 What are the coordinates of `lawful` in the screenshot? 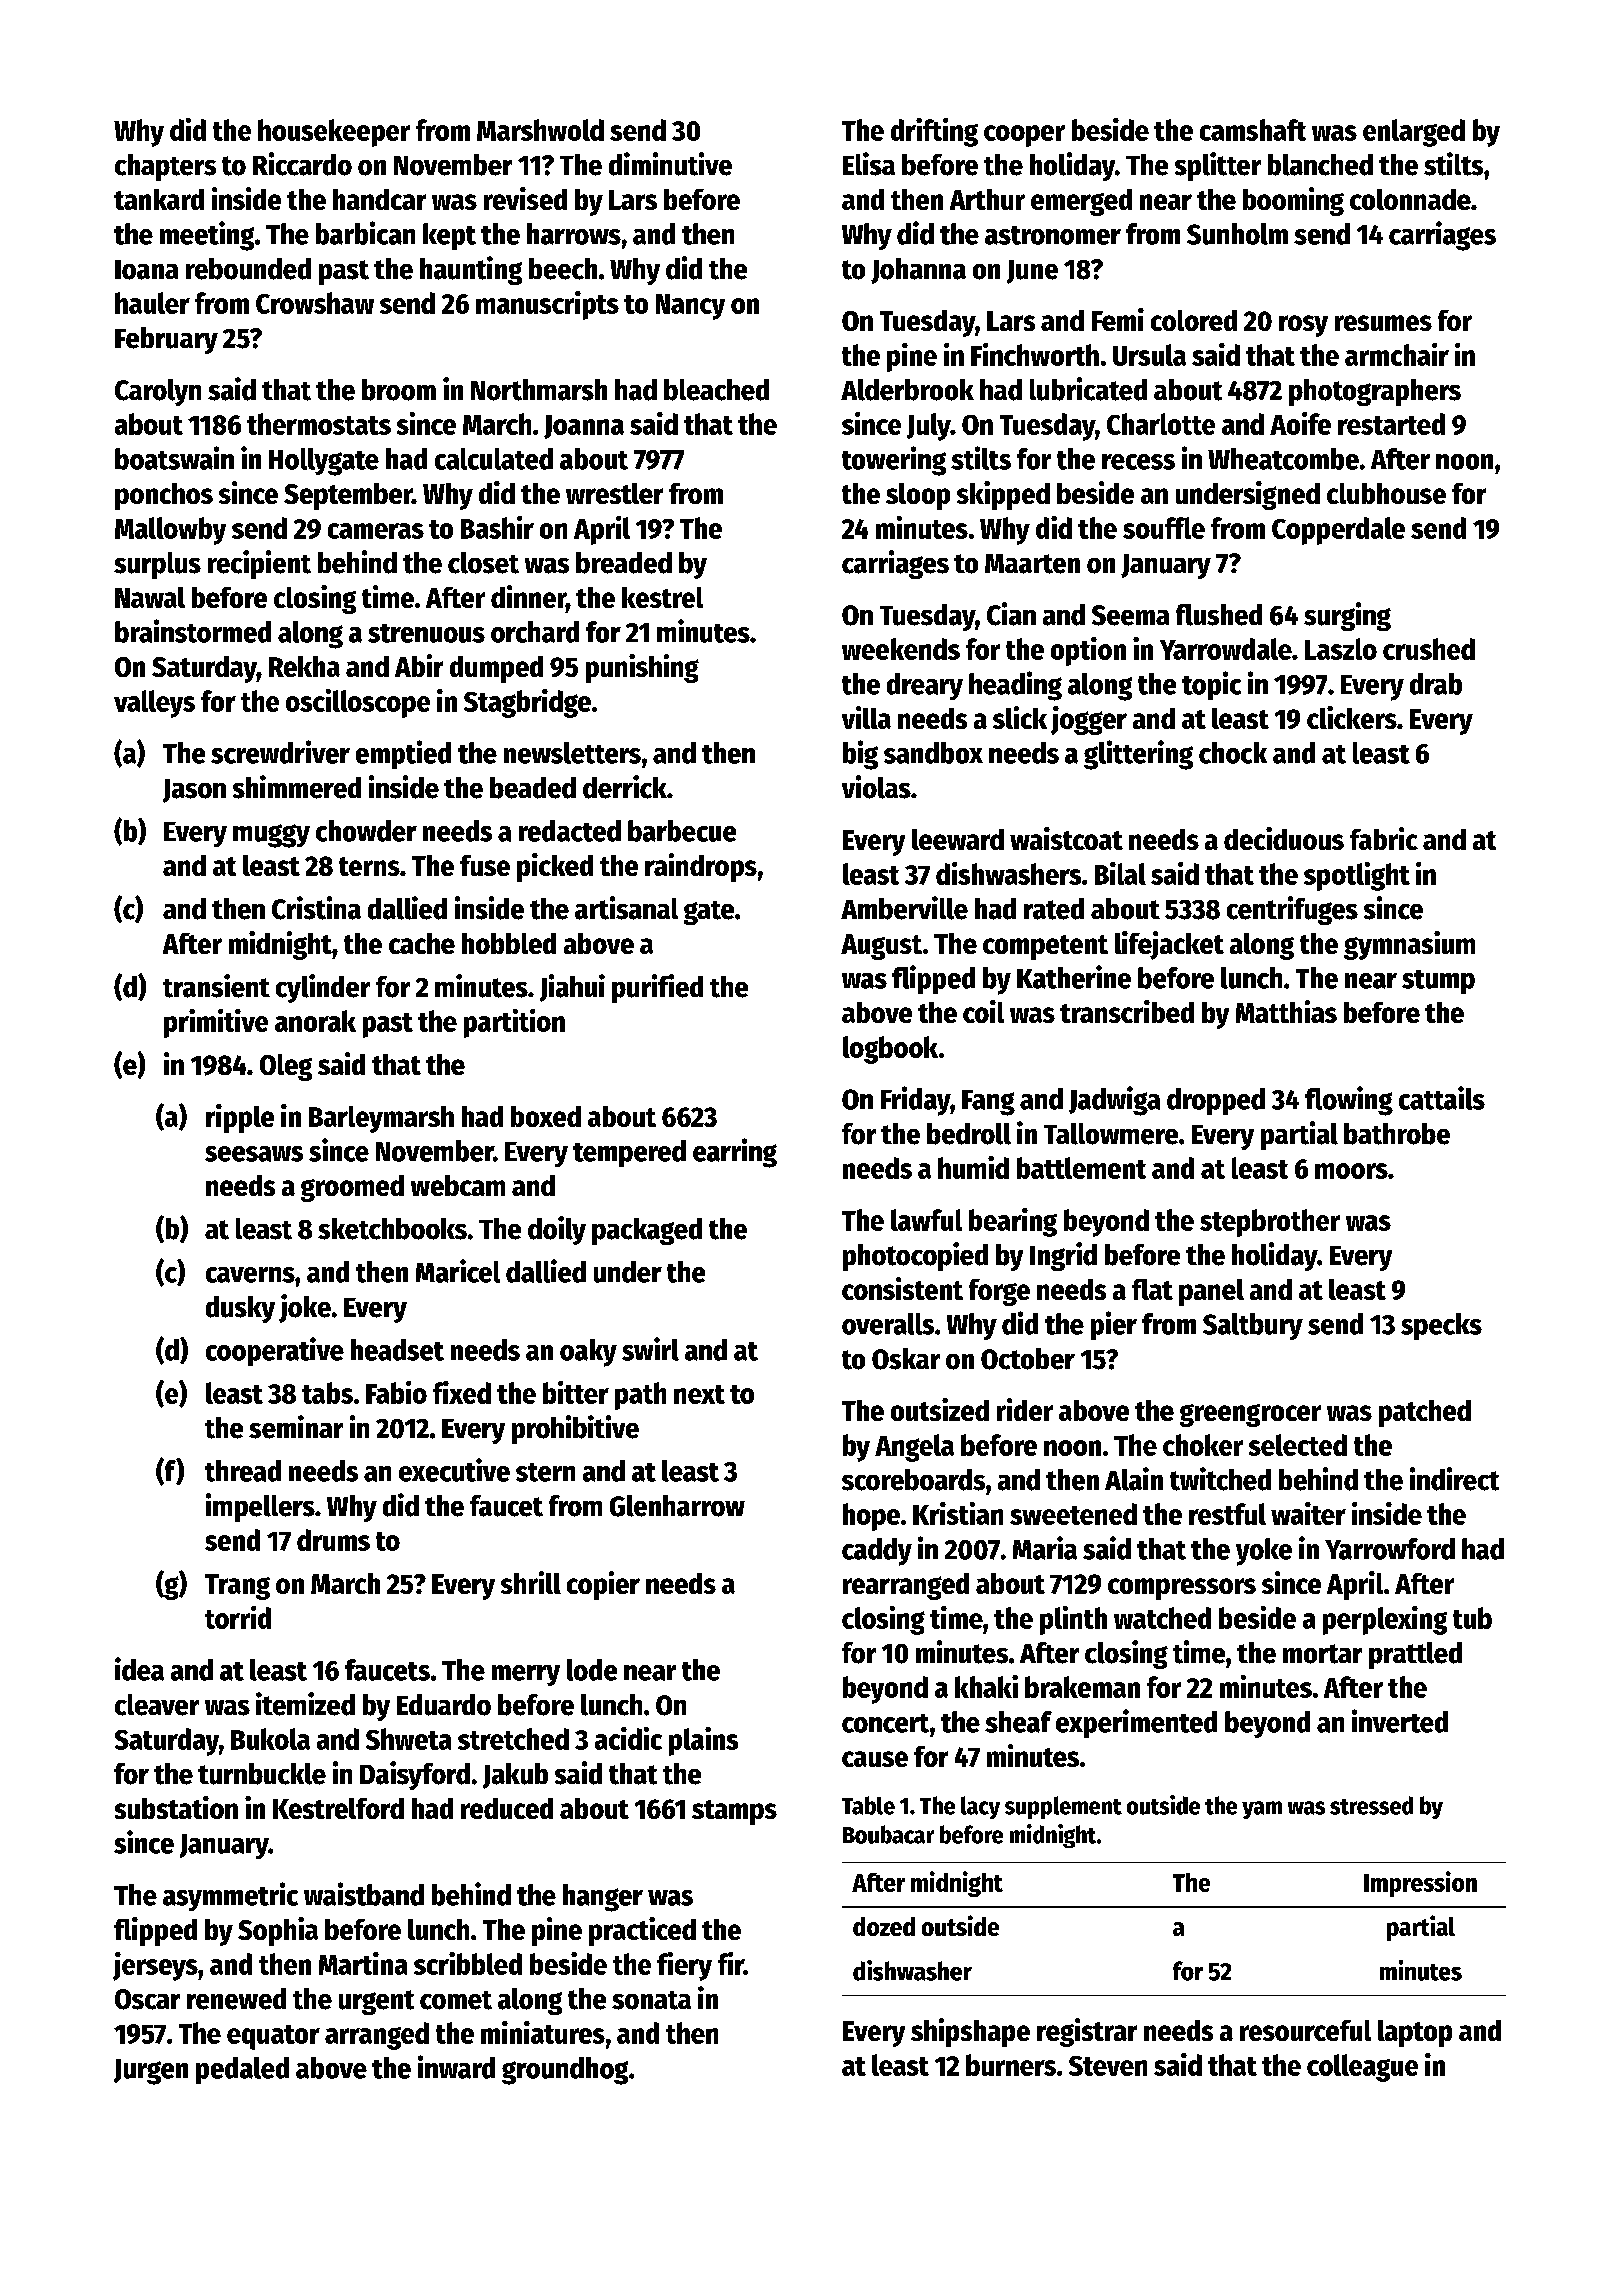 It's located at (926, 1220).
